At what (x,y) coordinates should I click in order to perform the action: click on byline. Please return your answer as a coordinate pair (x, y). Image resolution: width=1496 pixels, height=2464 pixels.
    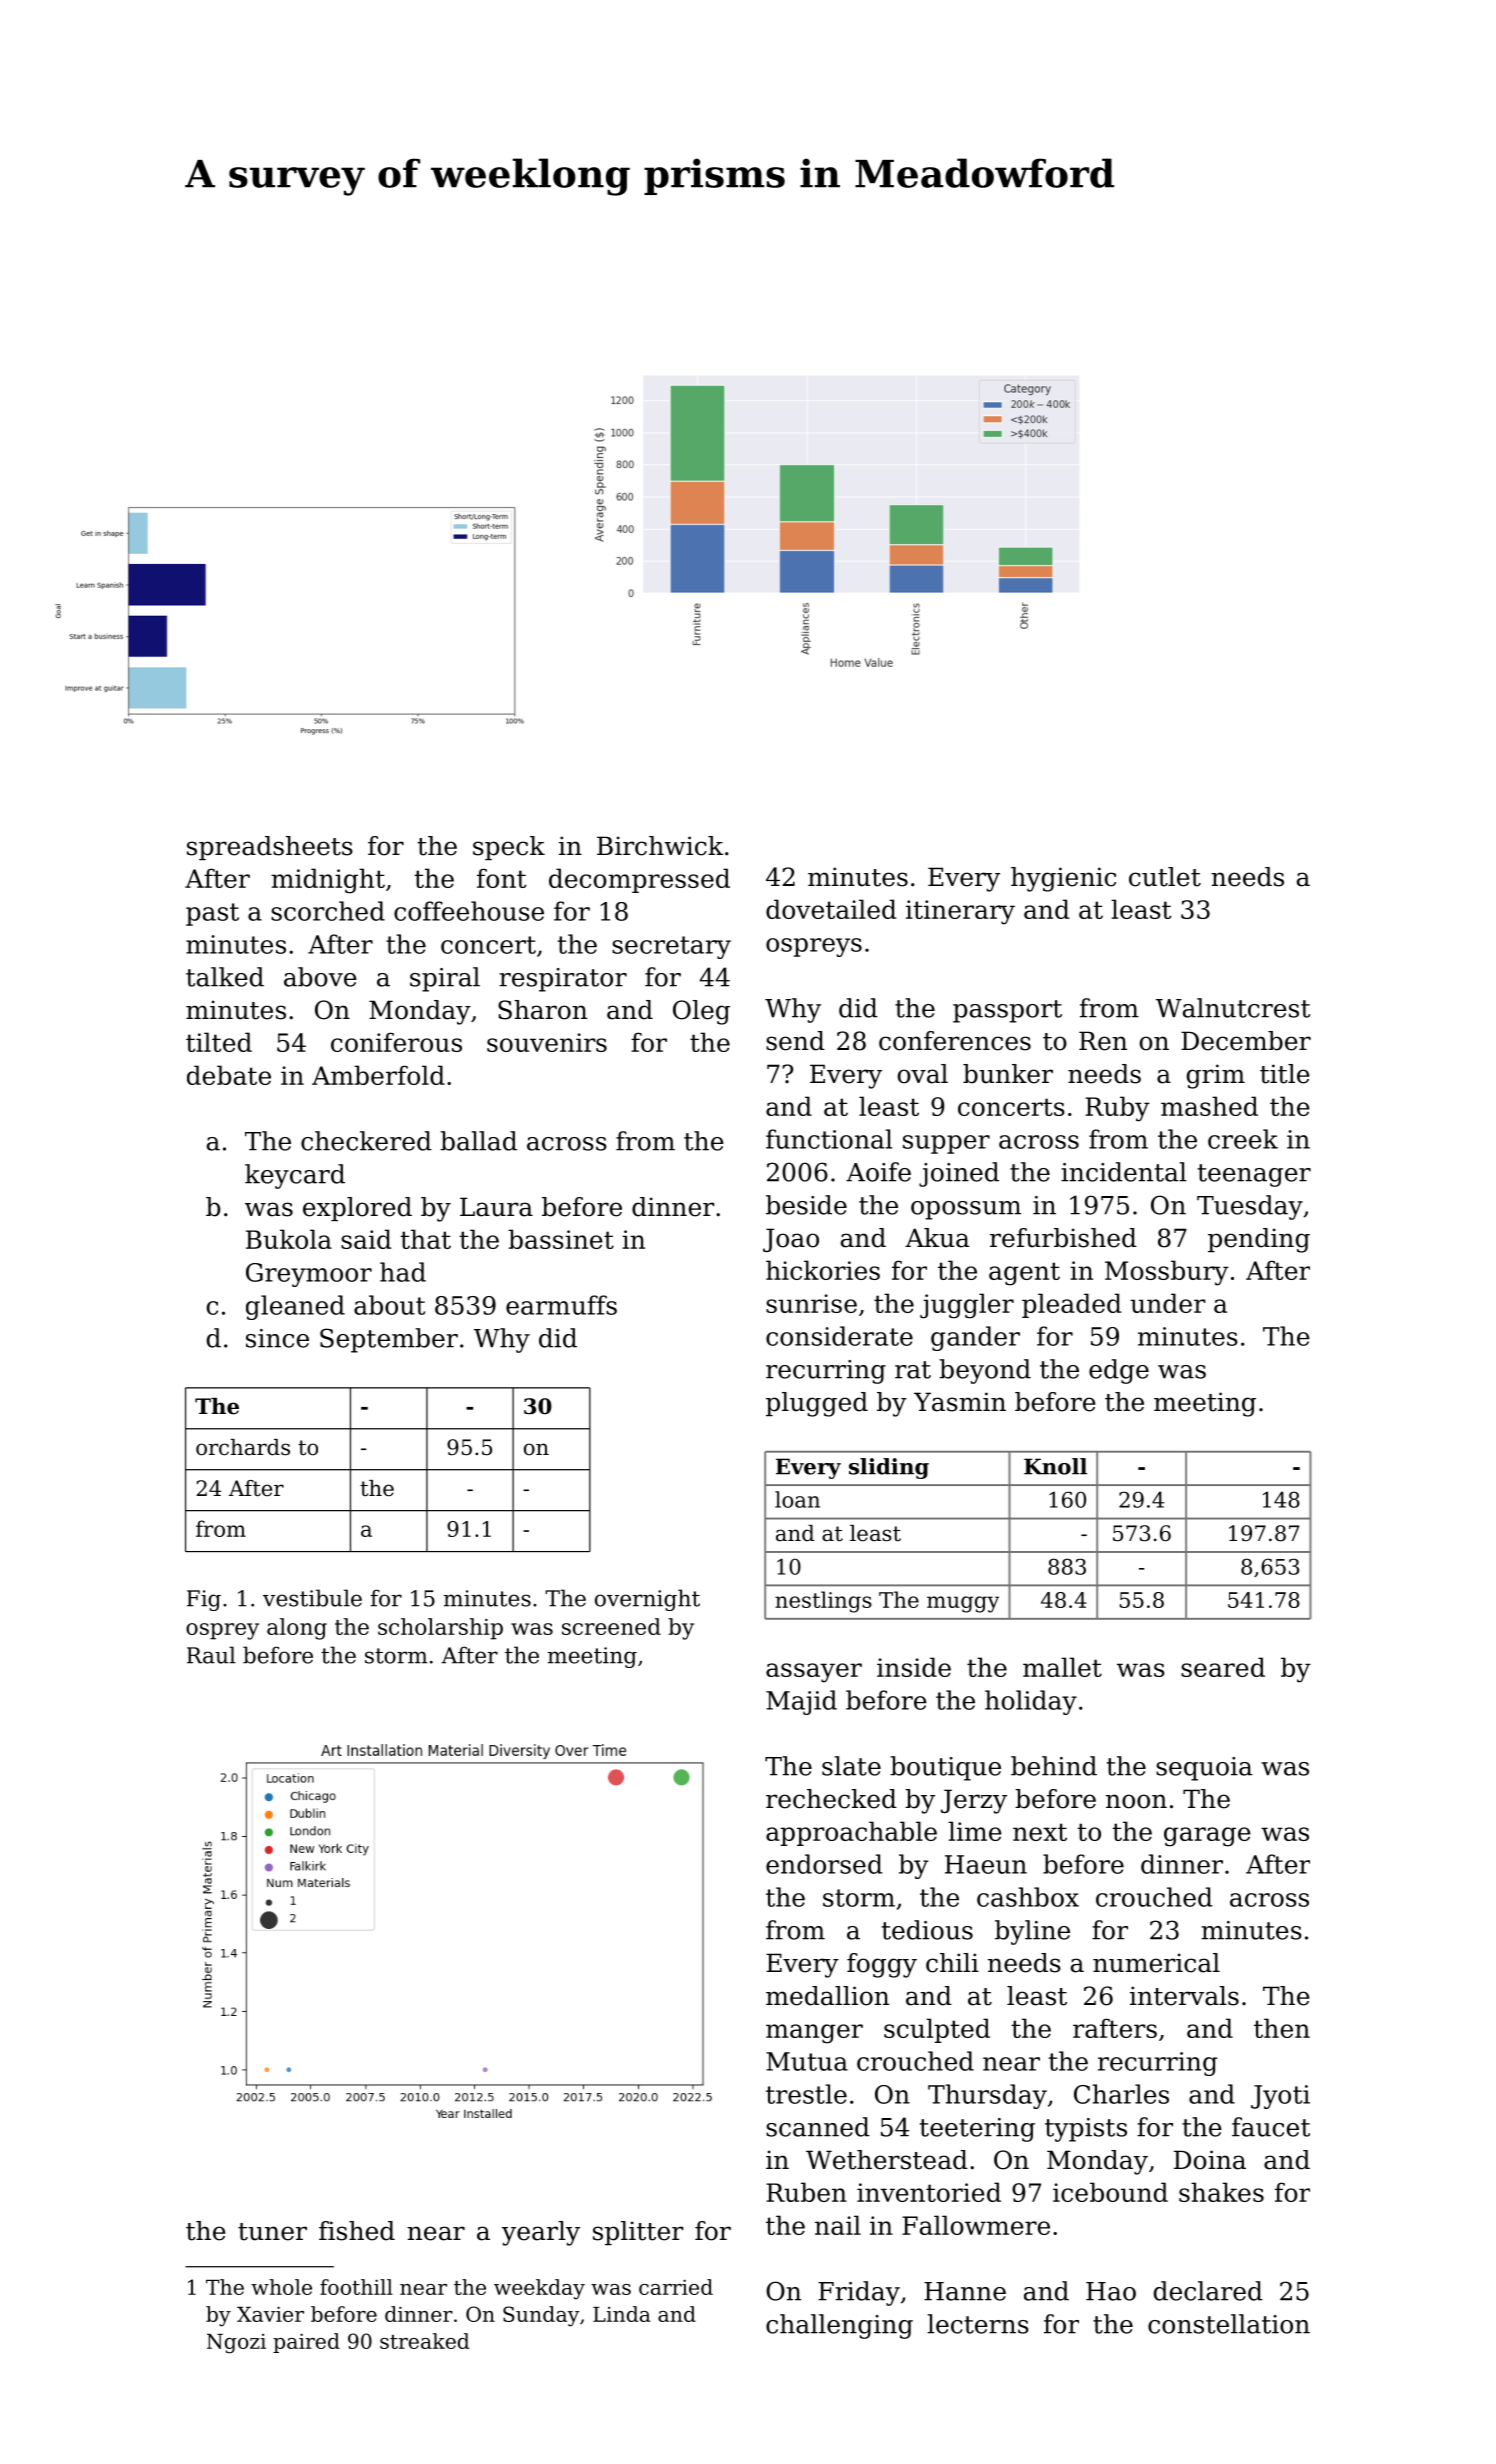
    Looking at the image, I should click on (1032, 1932).
